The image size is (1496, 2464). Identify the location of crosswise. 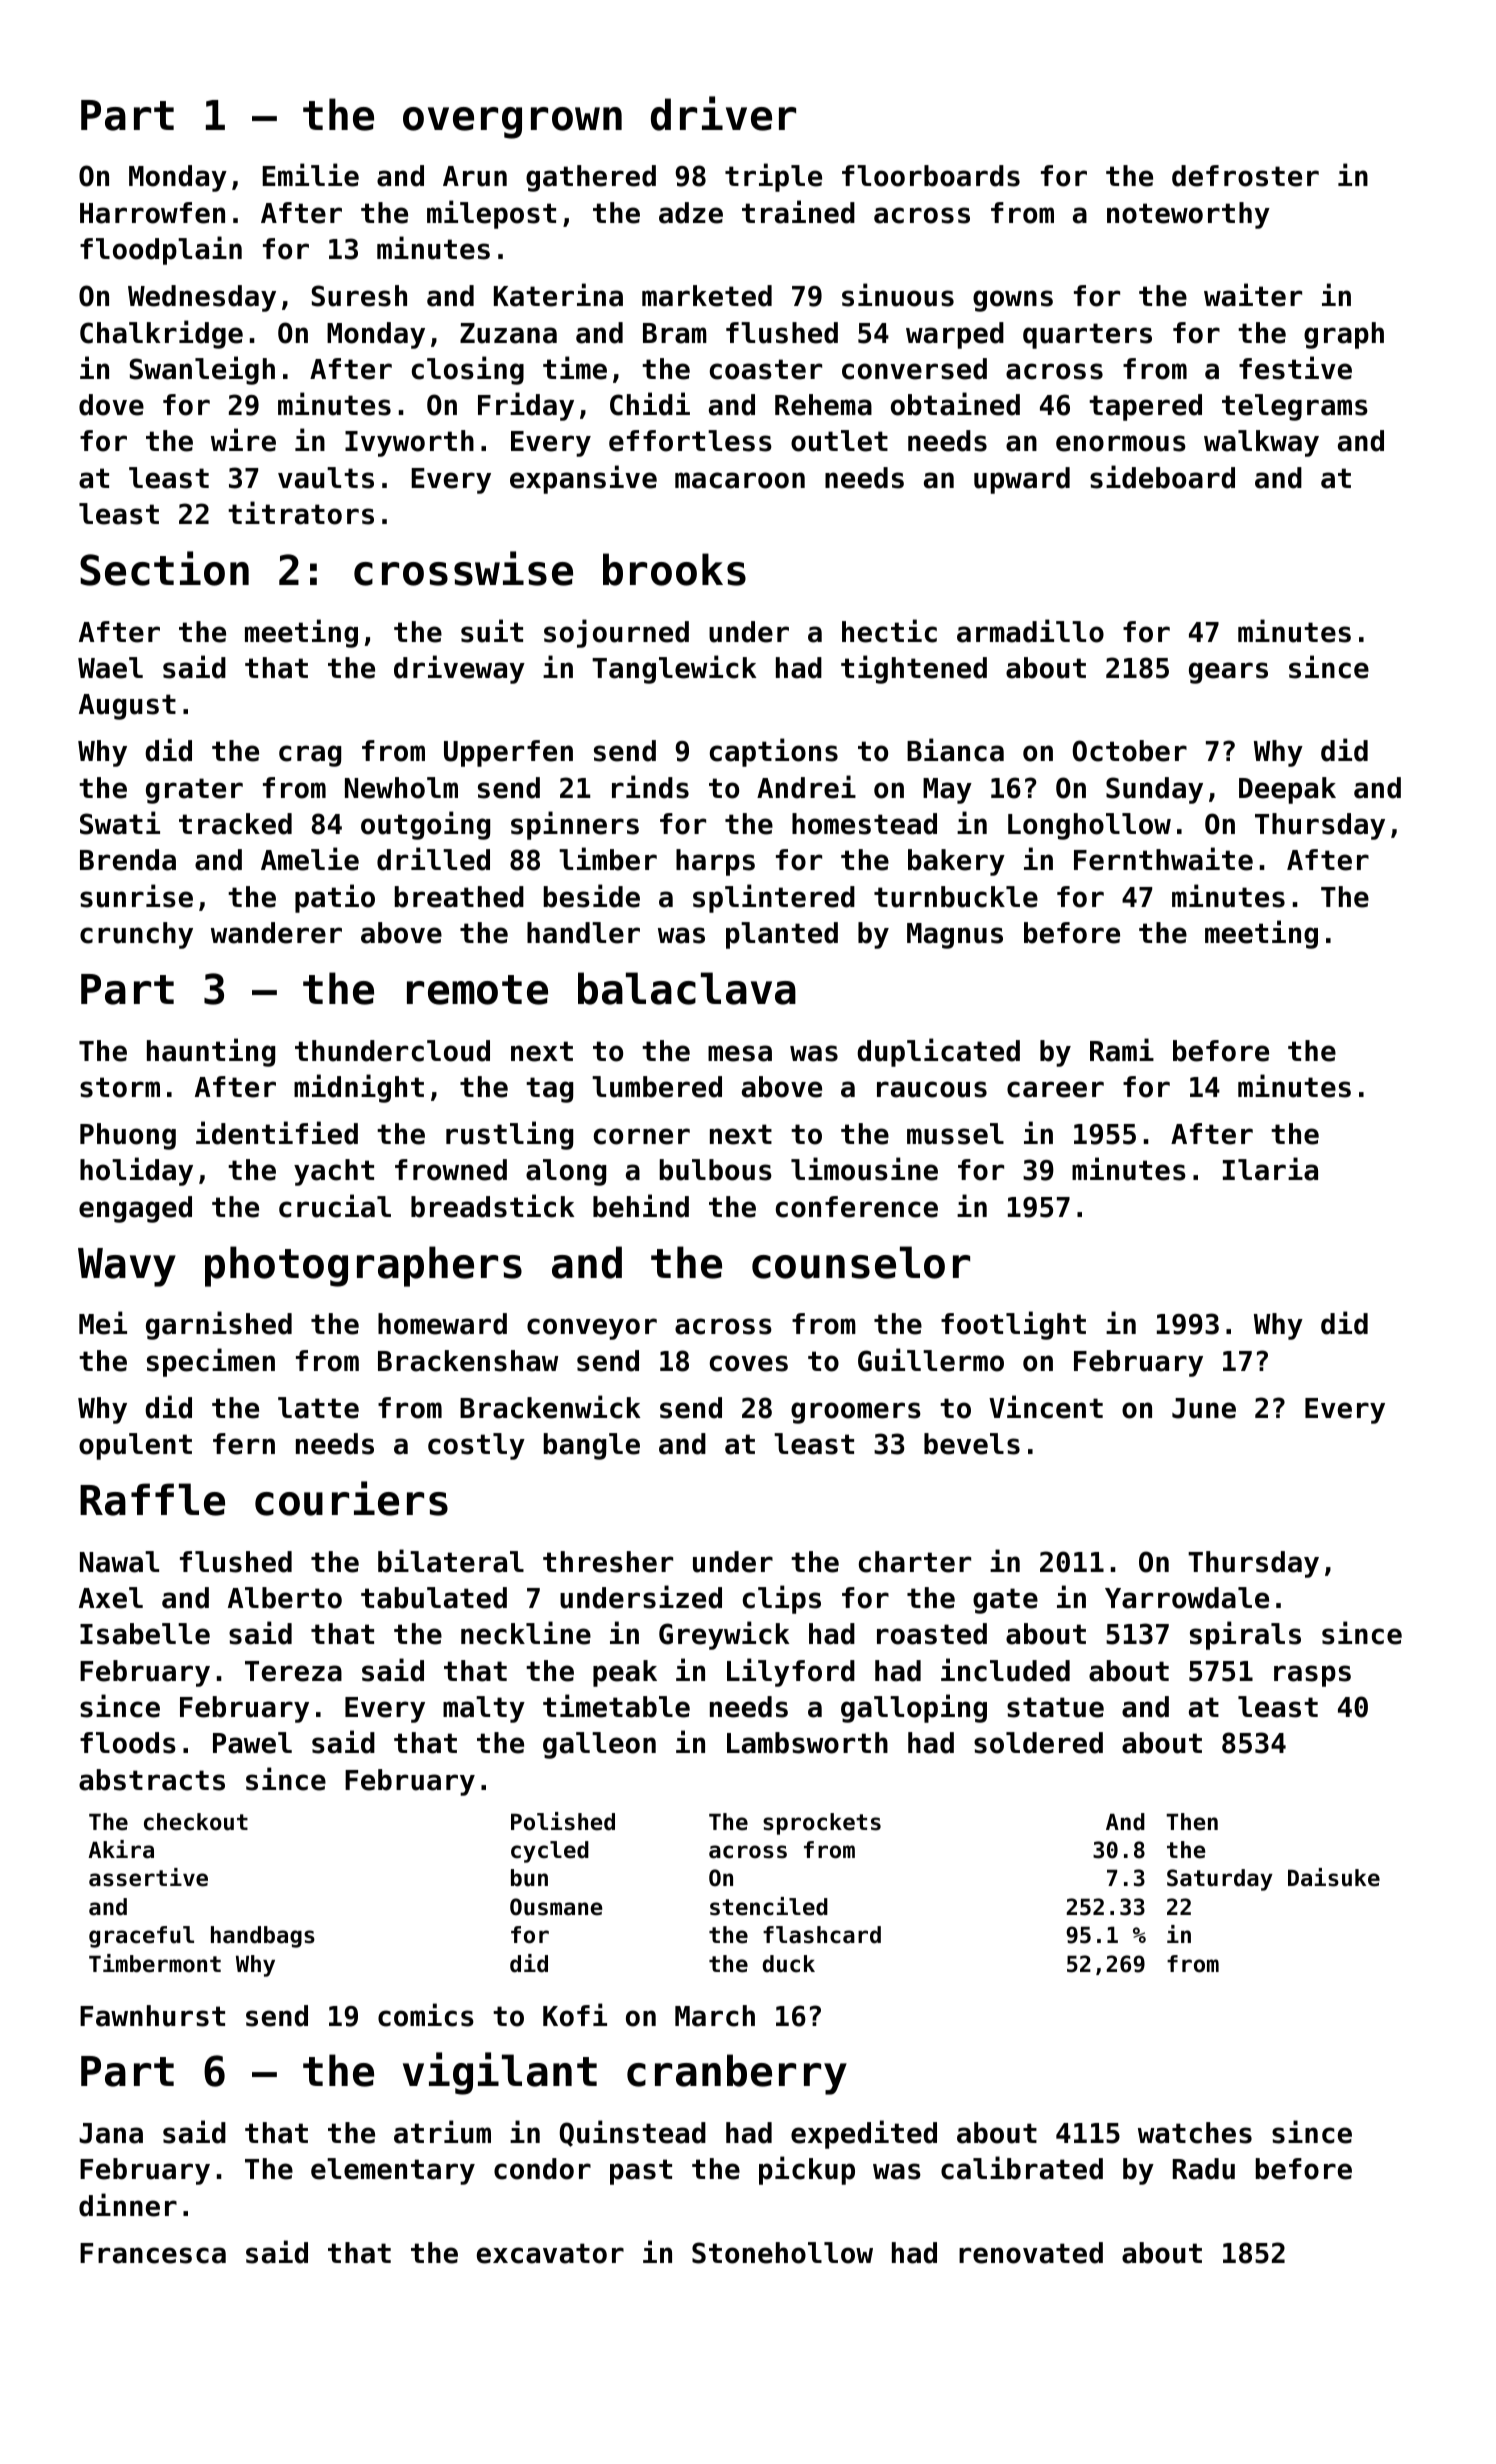
(463, 568).
